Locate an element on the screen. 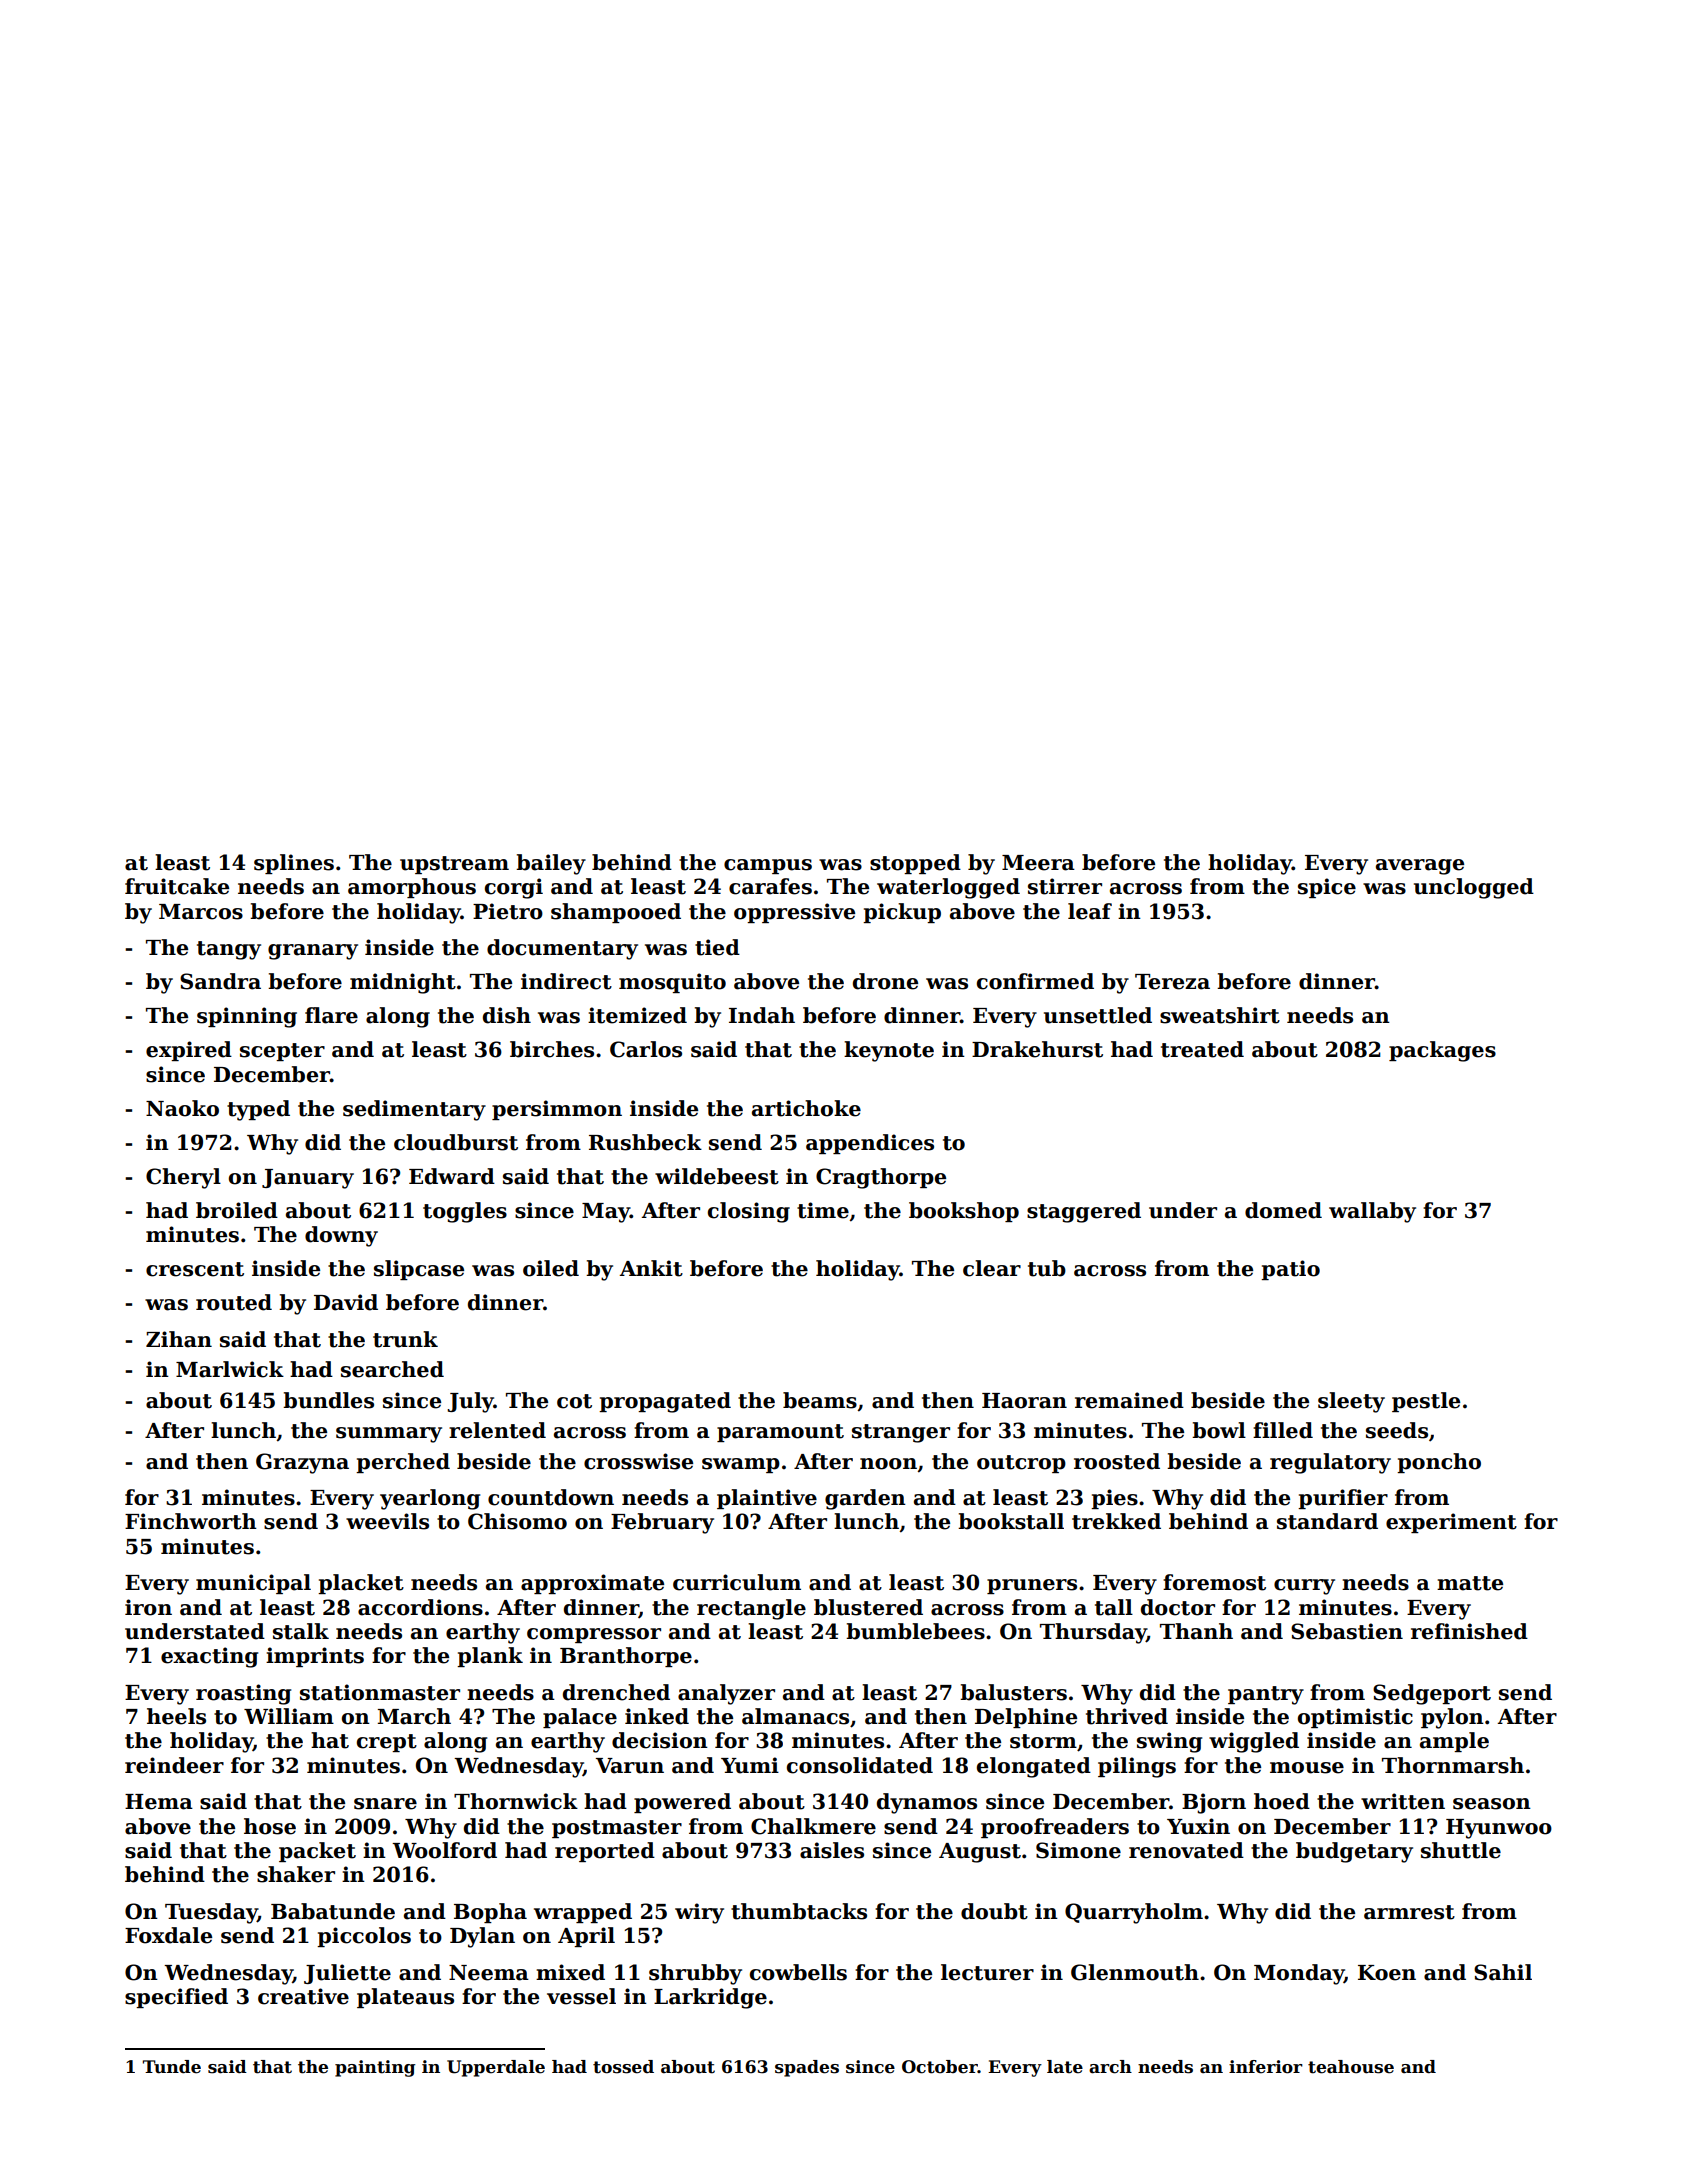 This screenshot has height=2178, width=1683. teahouse is located at coordinates (1351, 2067).
